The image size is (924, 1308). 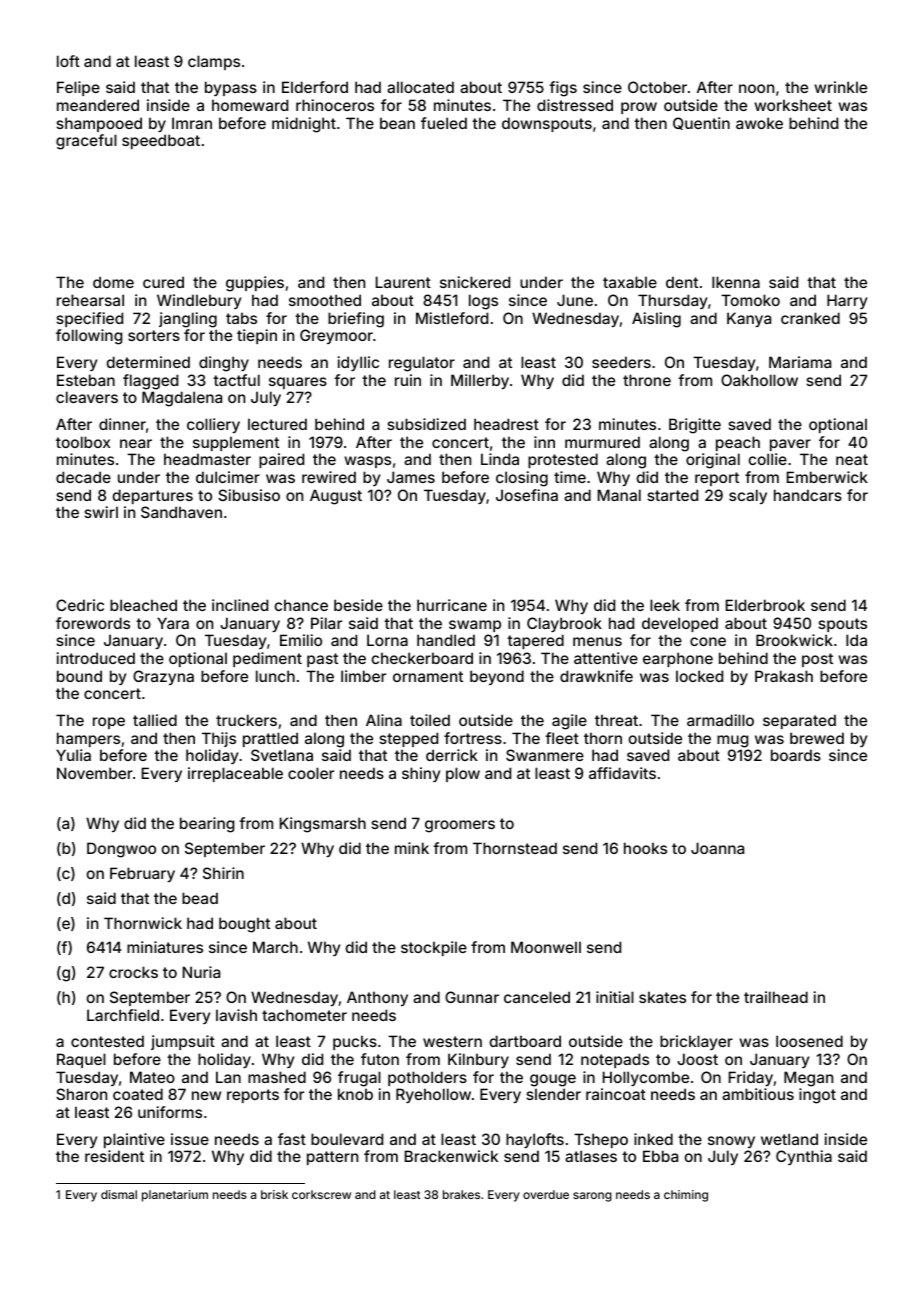 What do you see at coordinates (756, 88) in the image?
I see `noon` at bounding box center [756, 88].
